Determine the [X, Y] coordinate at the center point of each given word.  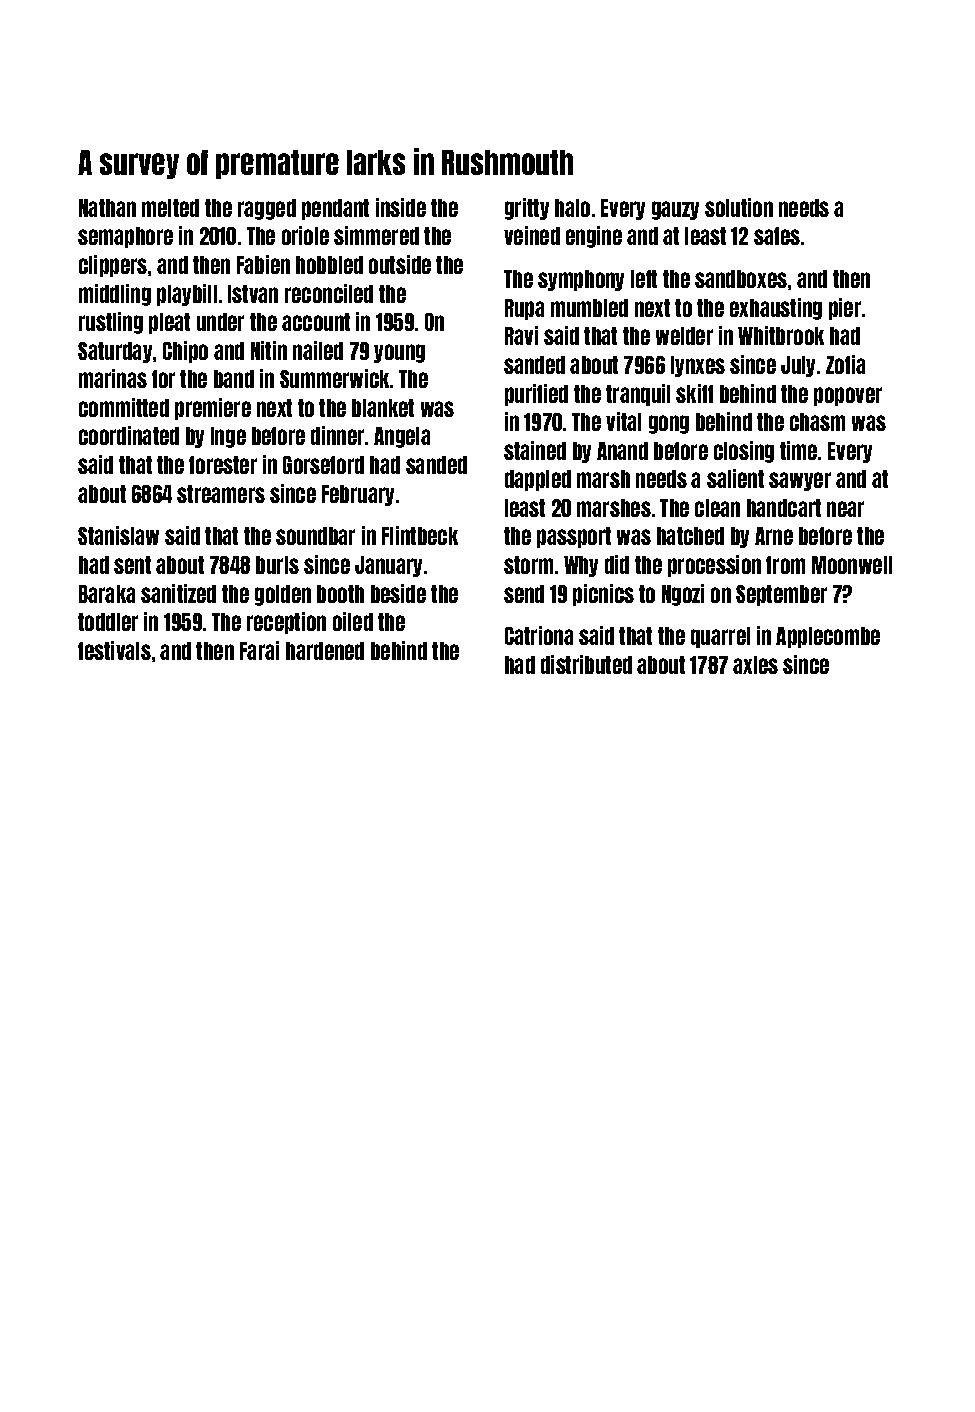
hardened [325, 651]
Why [581, 566]
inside [401, 207]
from [785, 565]
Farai [259, 650]
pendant [335, 209]
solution [739, 207]
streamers [221, 494]
